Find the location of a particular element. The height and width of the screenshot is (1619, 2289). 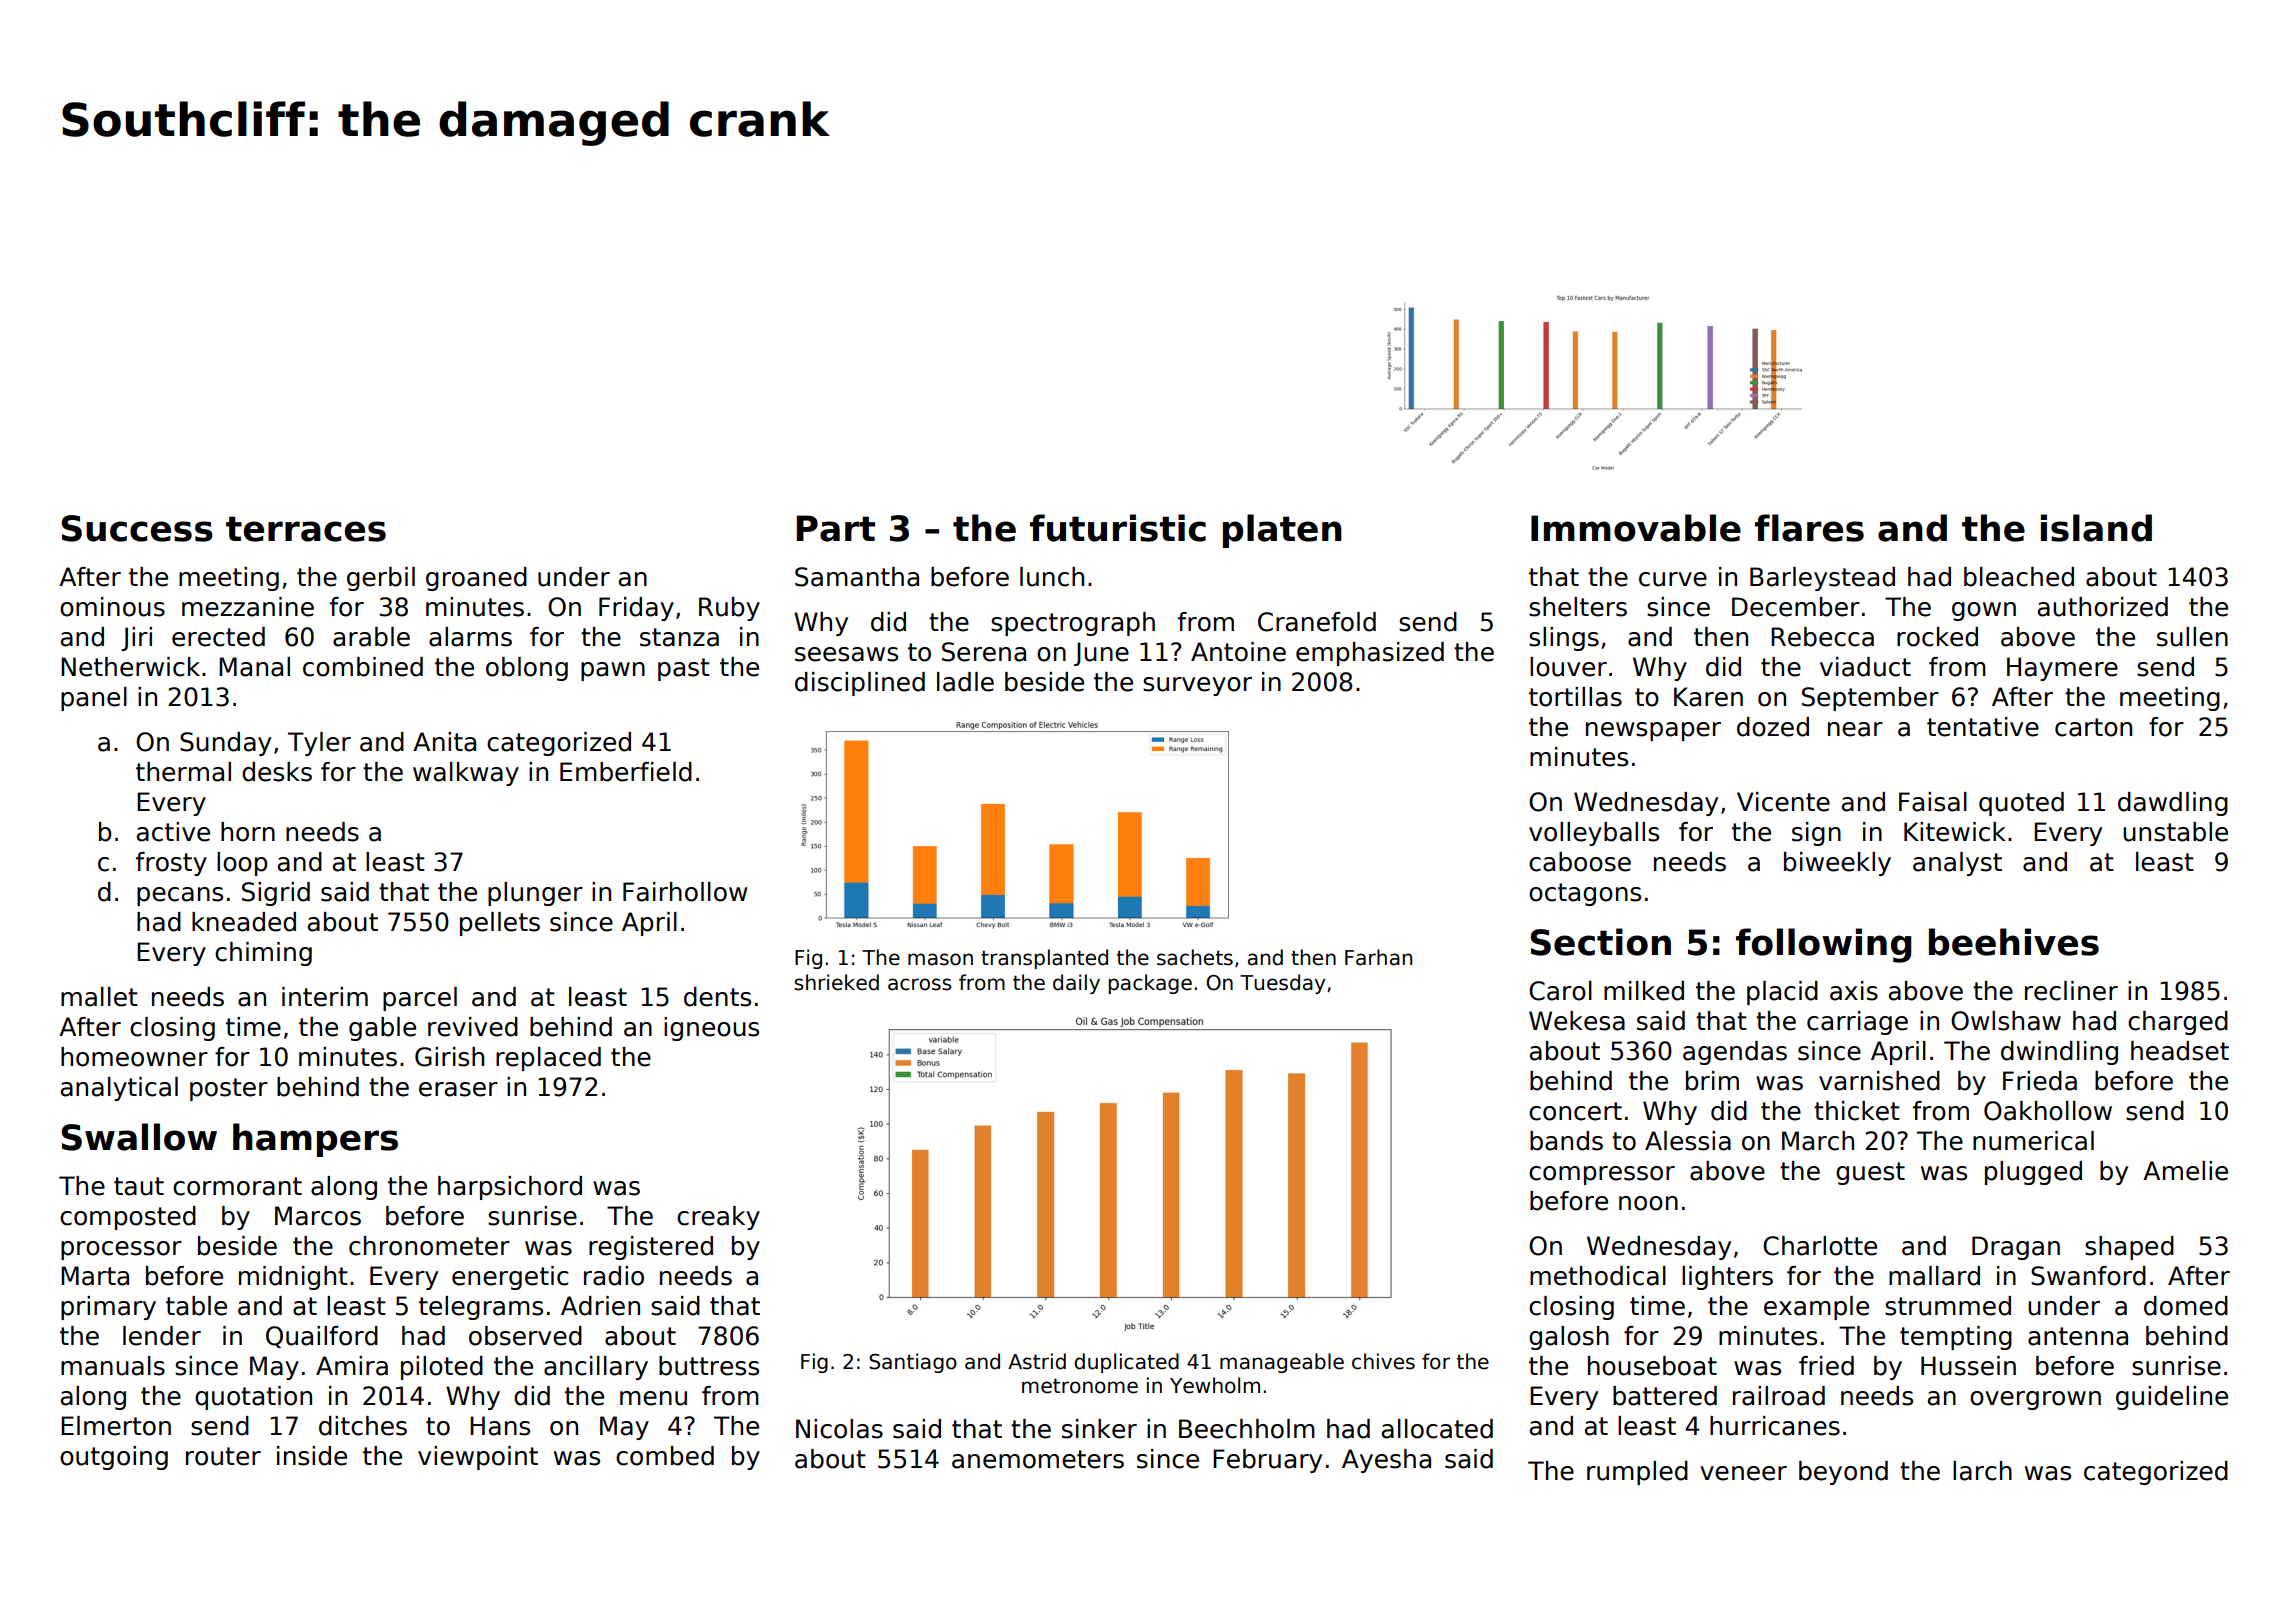

cormorant is located at coordinates (237, 1186).
